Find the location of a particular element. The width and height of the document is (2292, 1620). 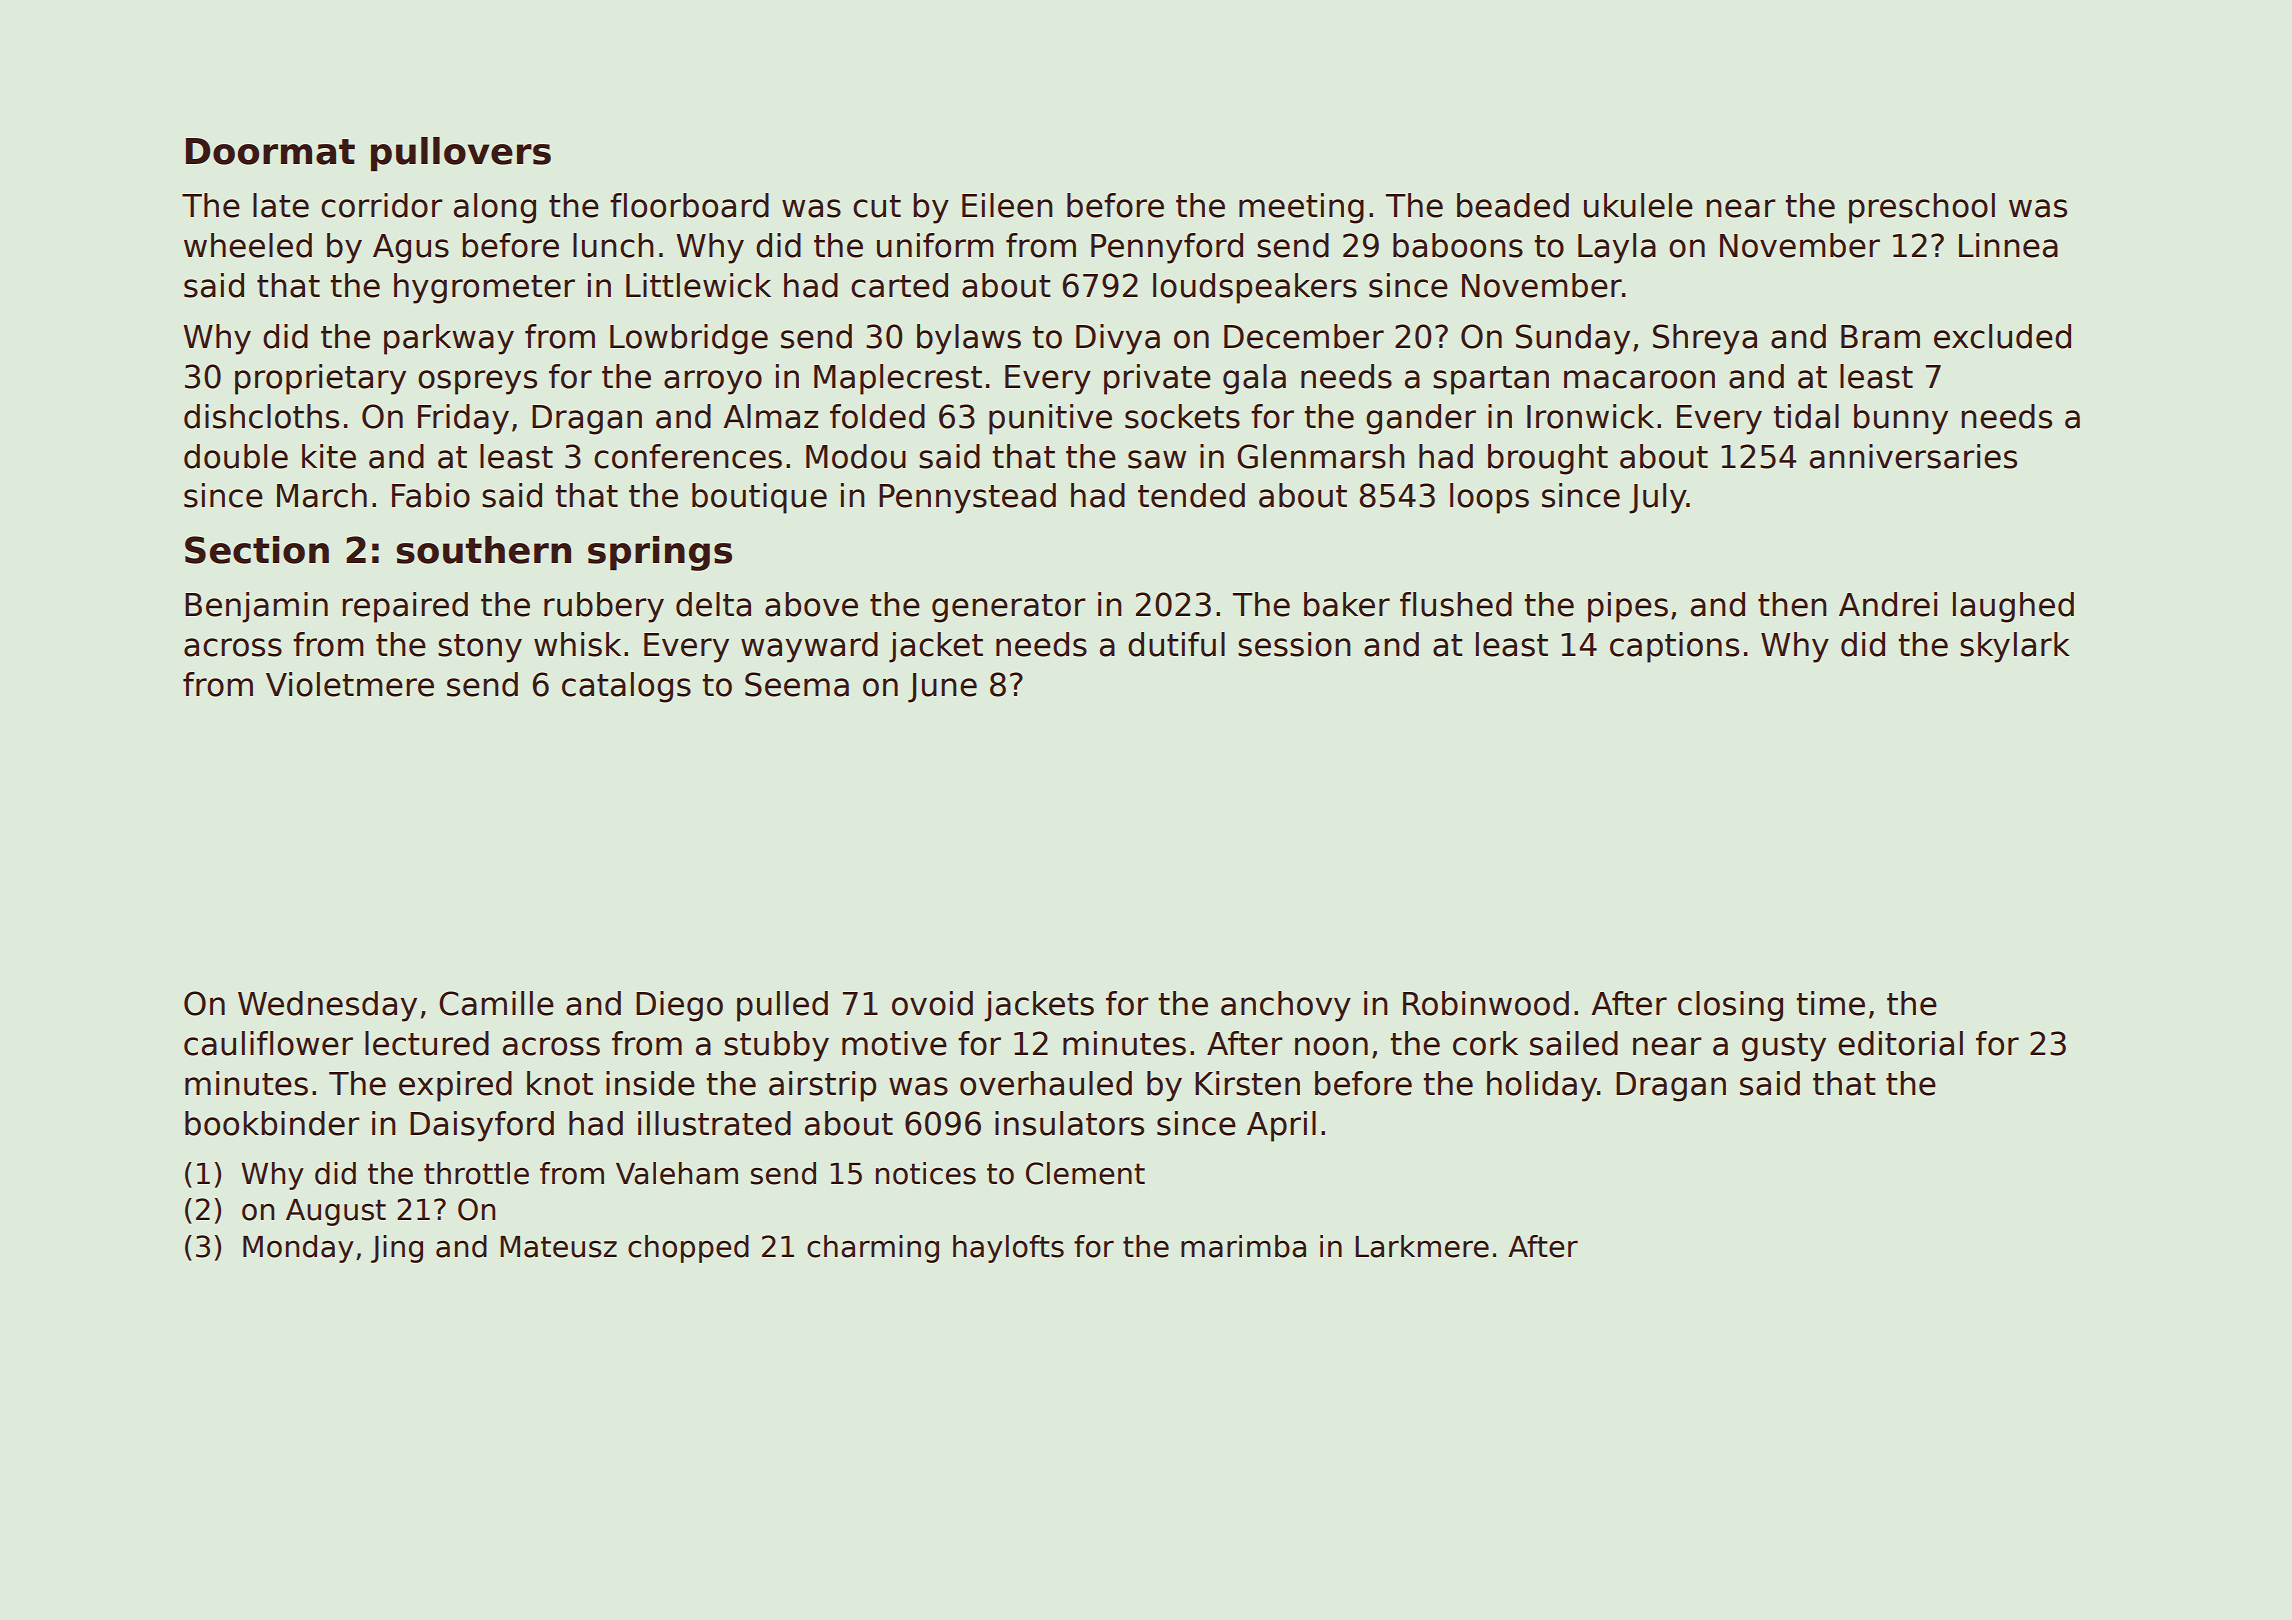

Linnea is located at coordinates (2008, 245).
